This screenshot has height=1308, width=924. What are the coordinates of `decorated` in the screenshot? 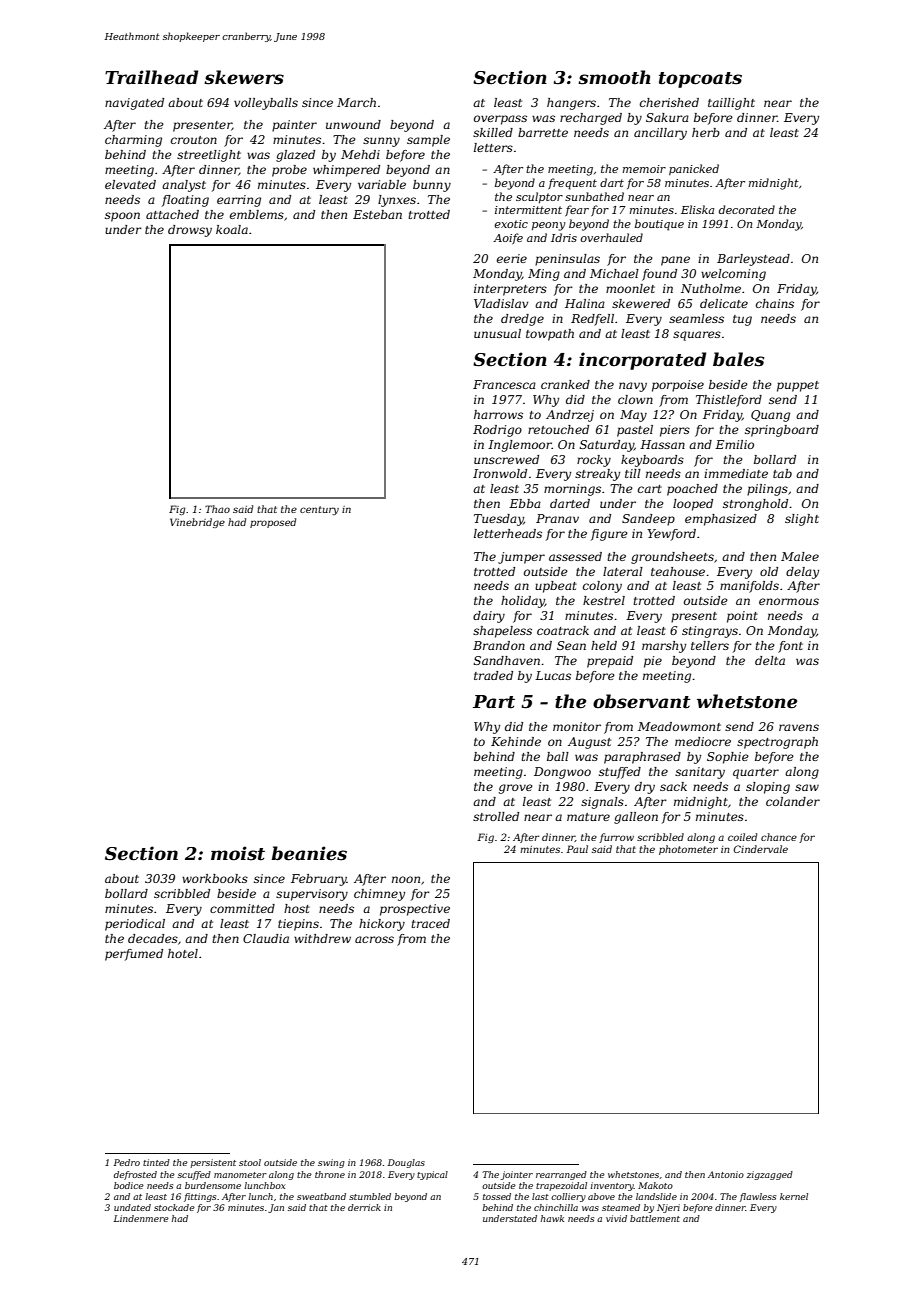 It's located at (747, 209).
